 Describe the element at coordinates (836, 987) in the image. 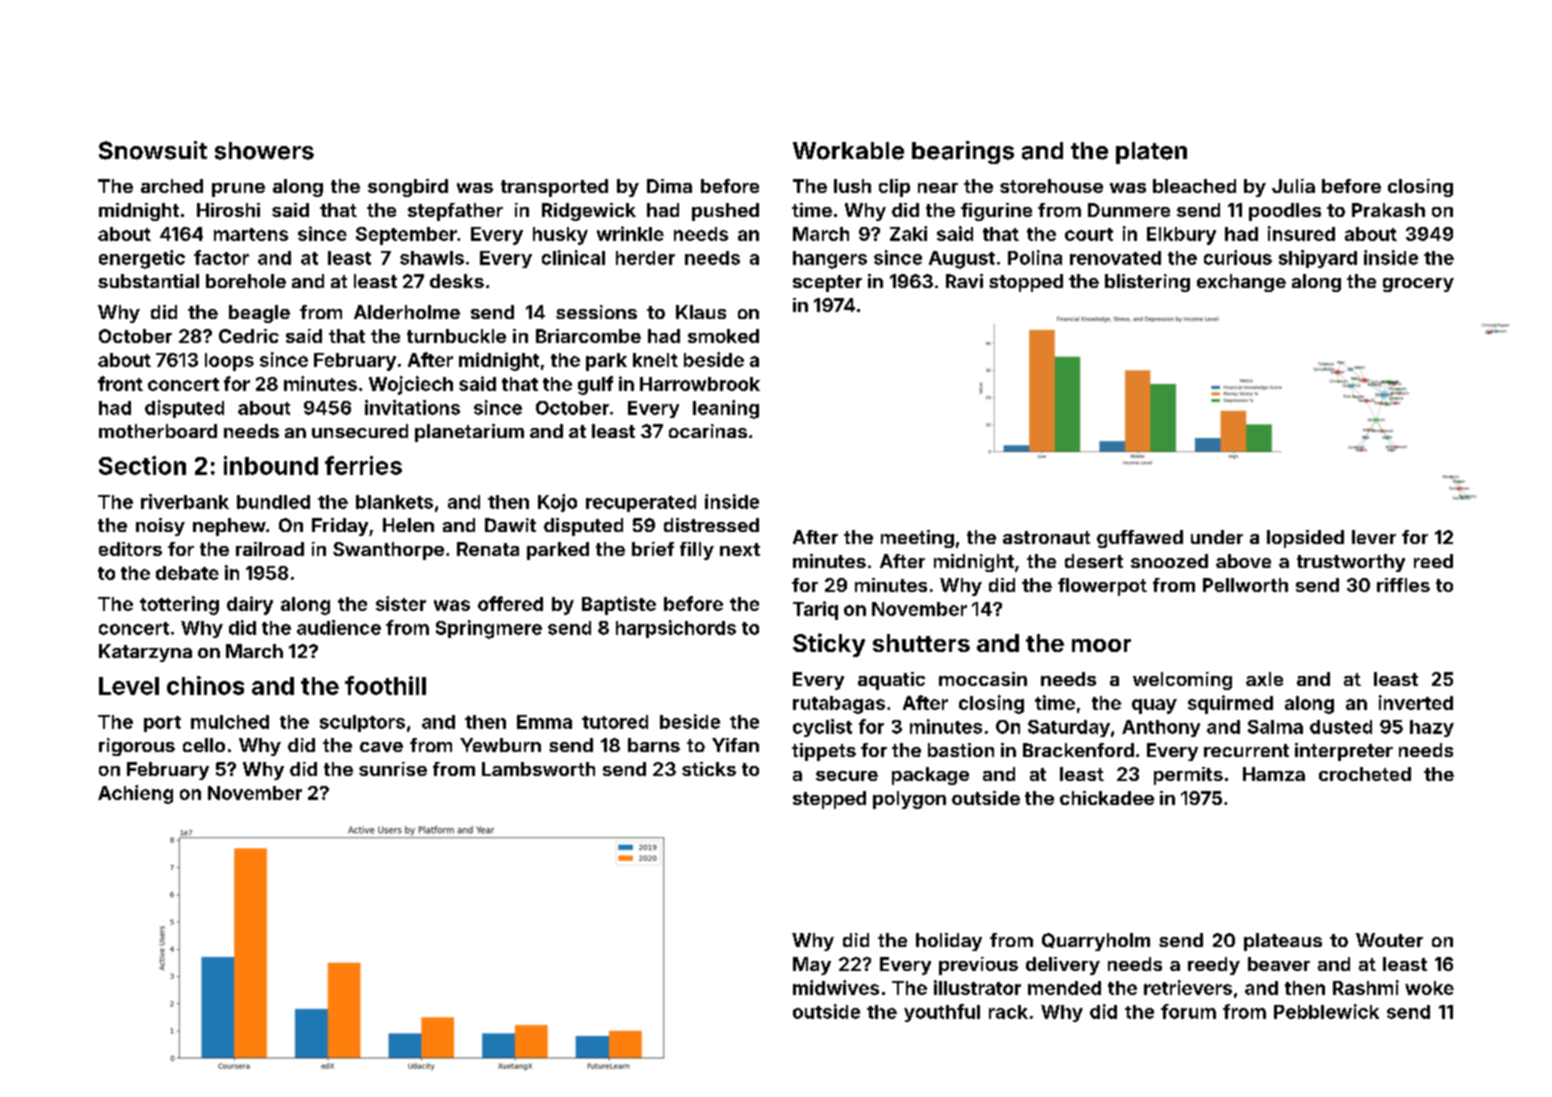

I see `midwives` at that location.
